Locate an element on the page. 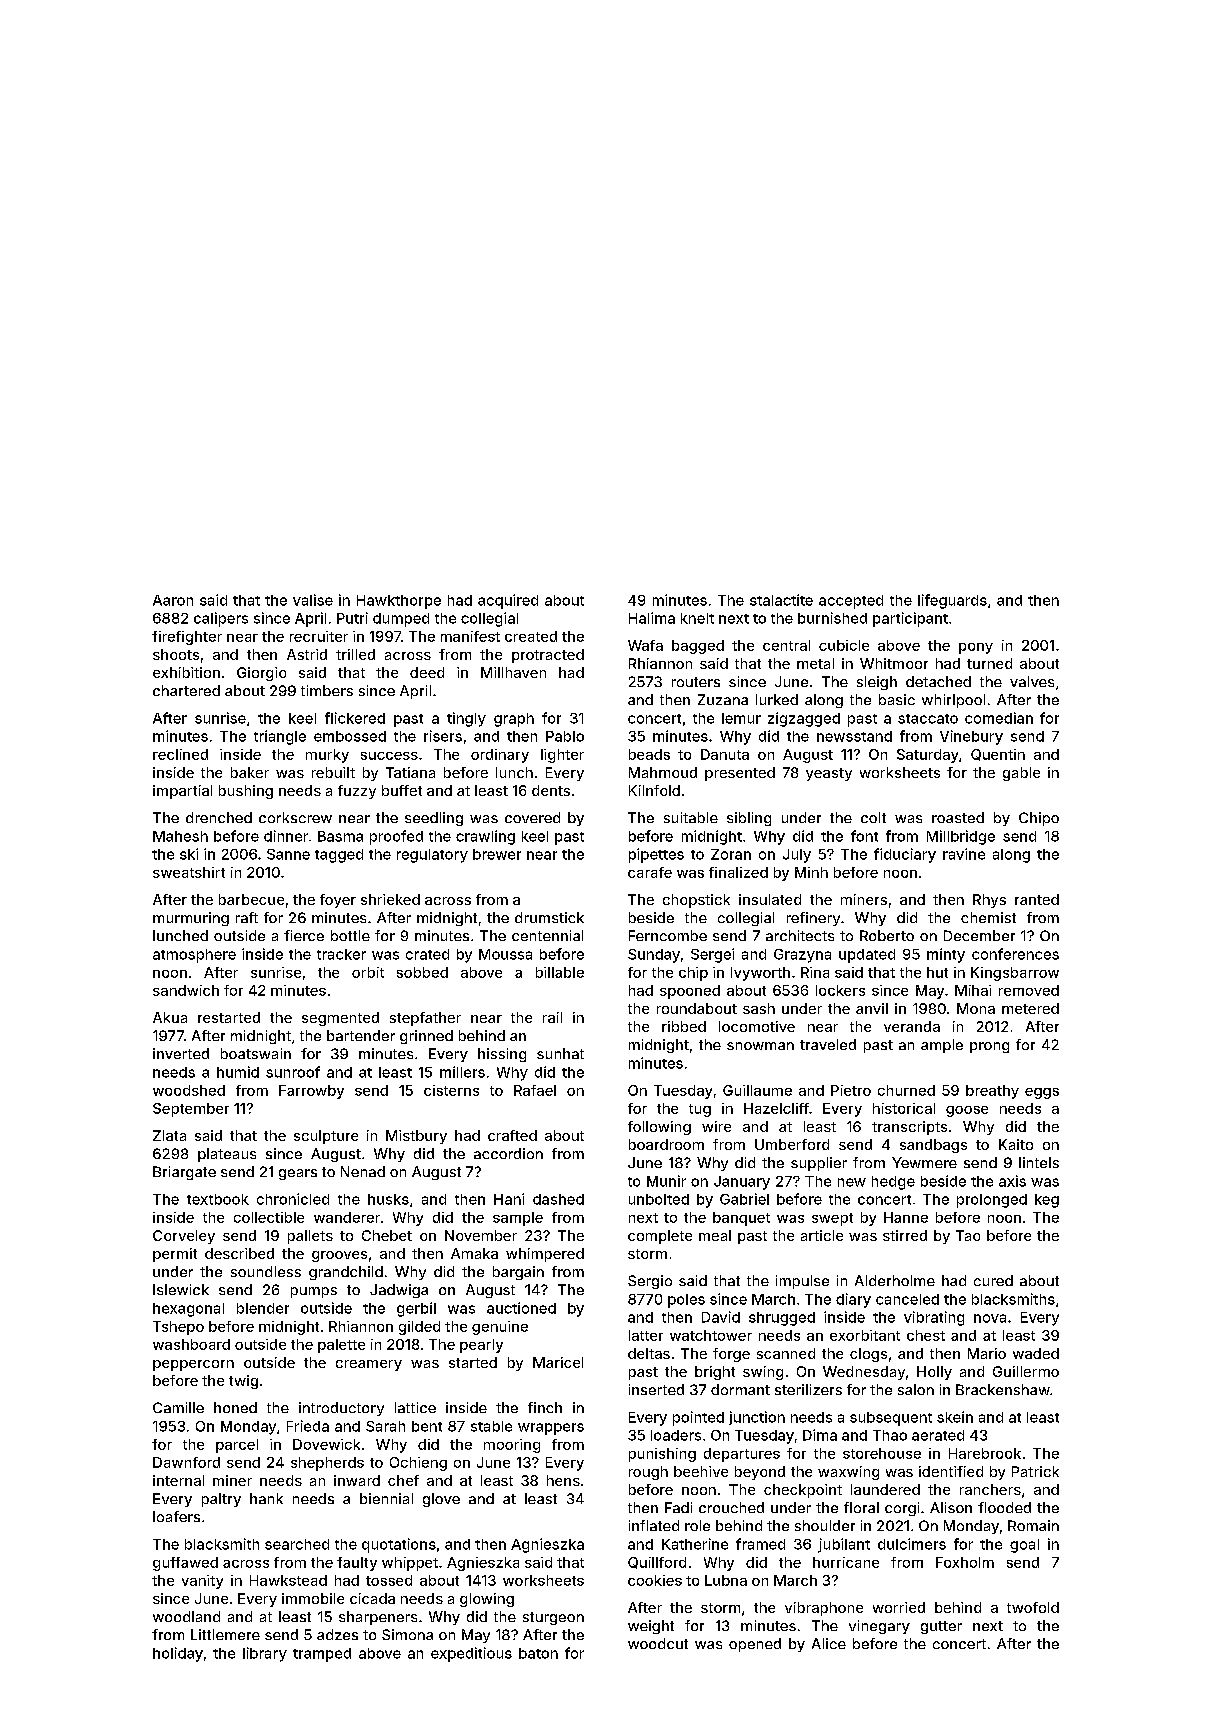  rough is located at coordinates (648, 1473).
